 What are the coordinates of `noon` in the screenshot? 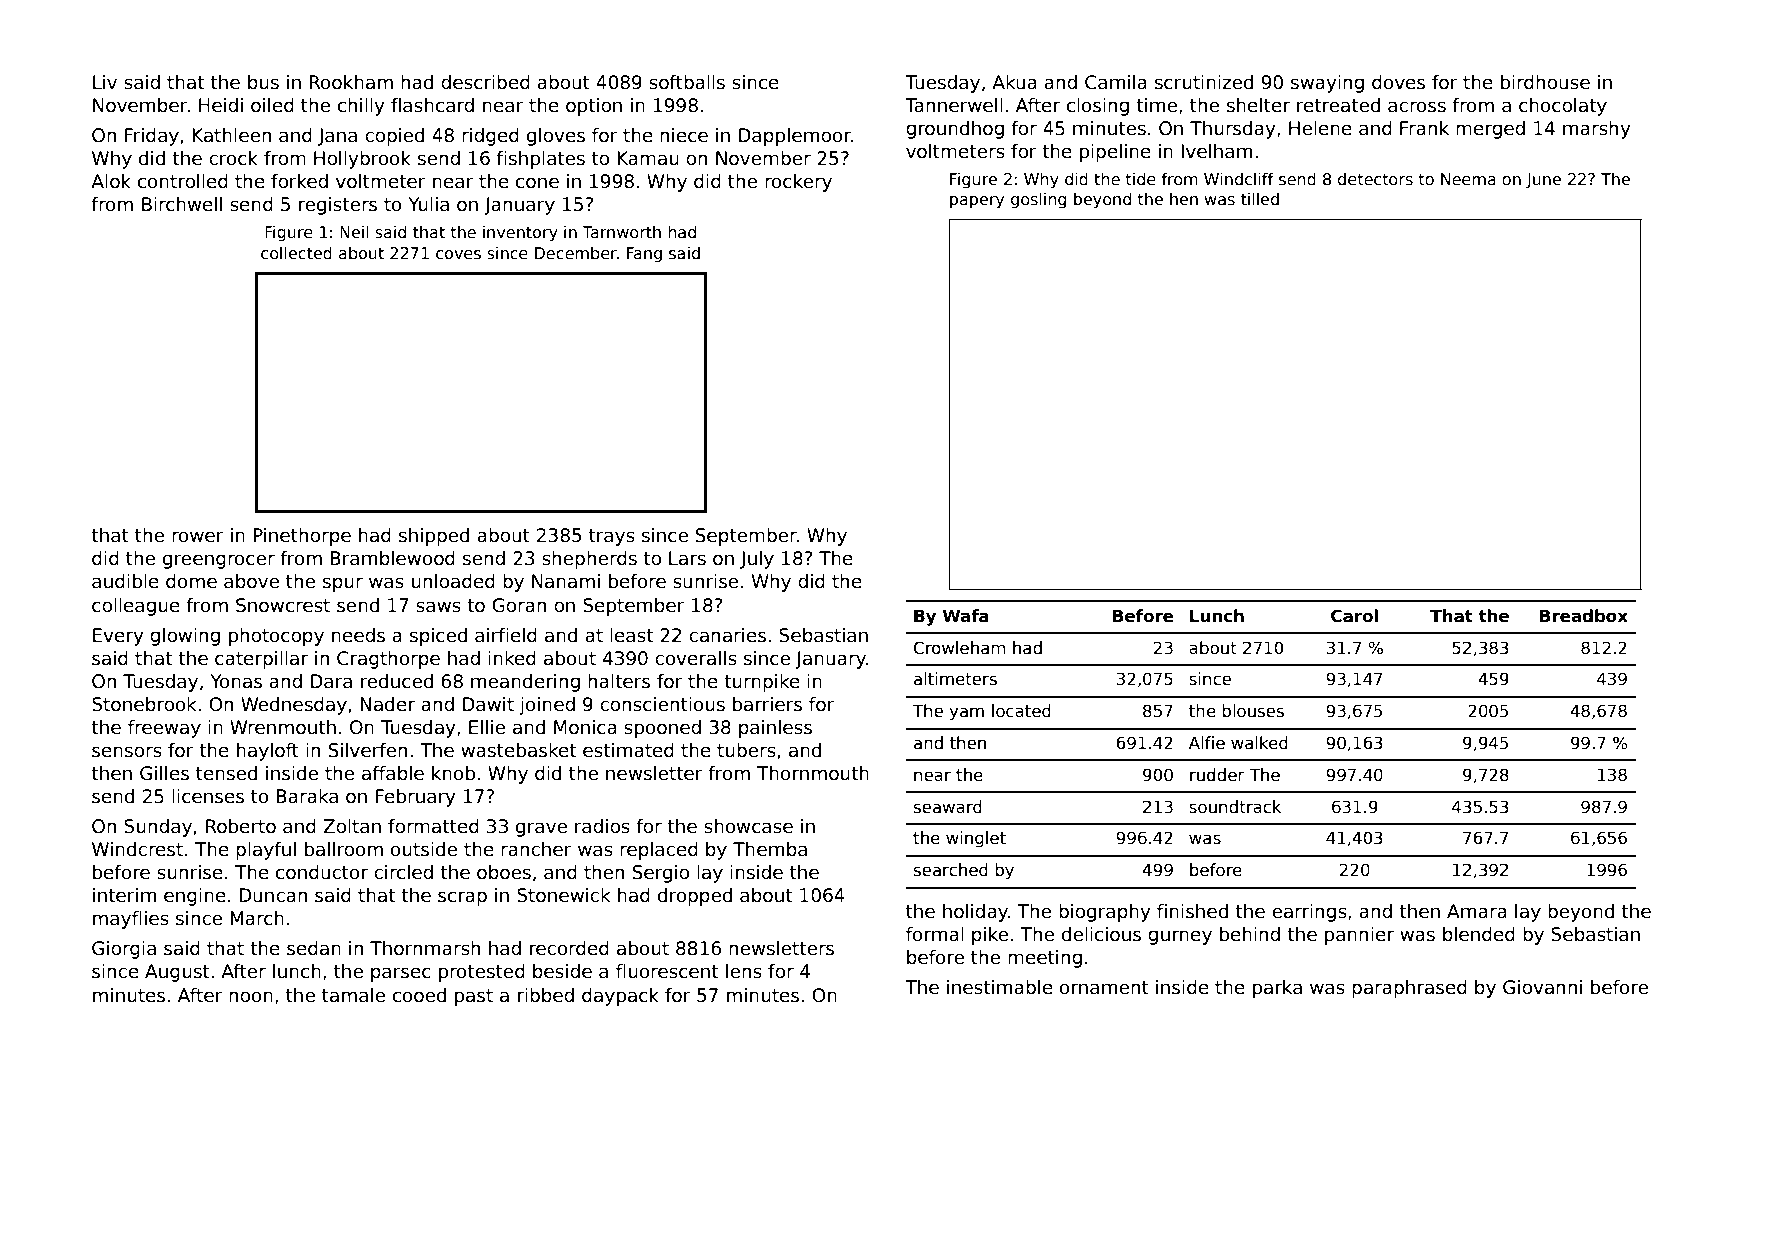 It's located at (251, 997).
